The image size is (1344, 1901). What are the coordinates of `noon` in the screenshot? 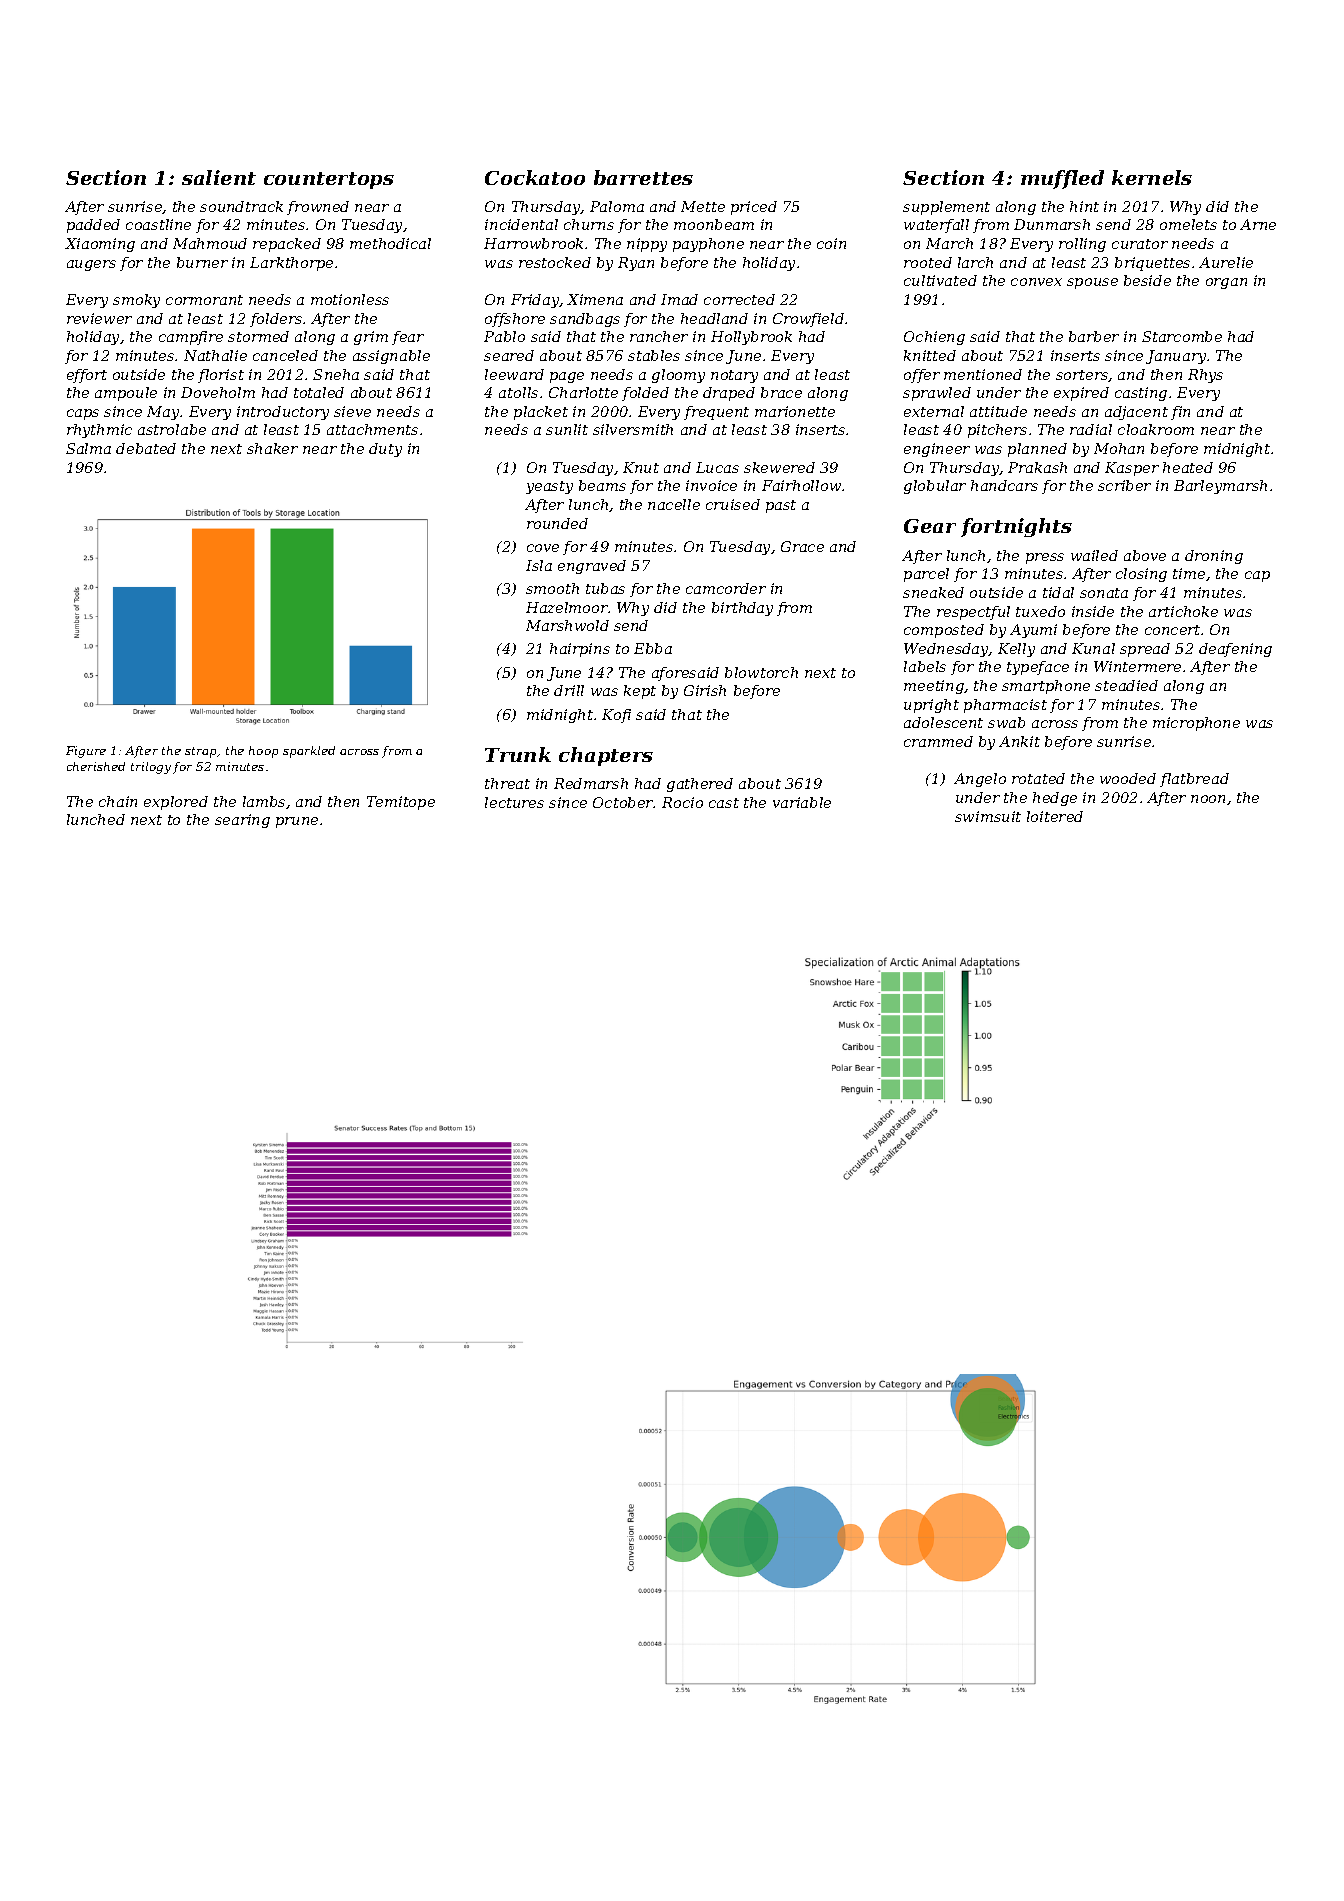 It's located at (1208, 799).
